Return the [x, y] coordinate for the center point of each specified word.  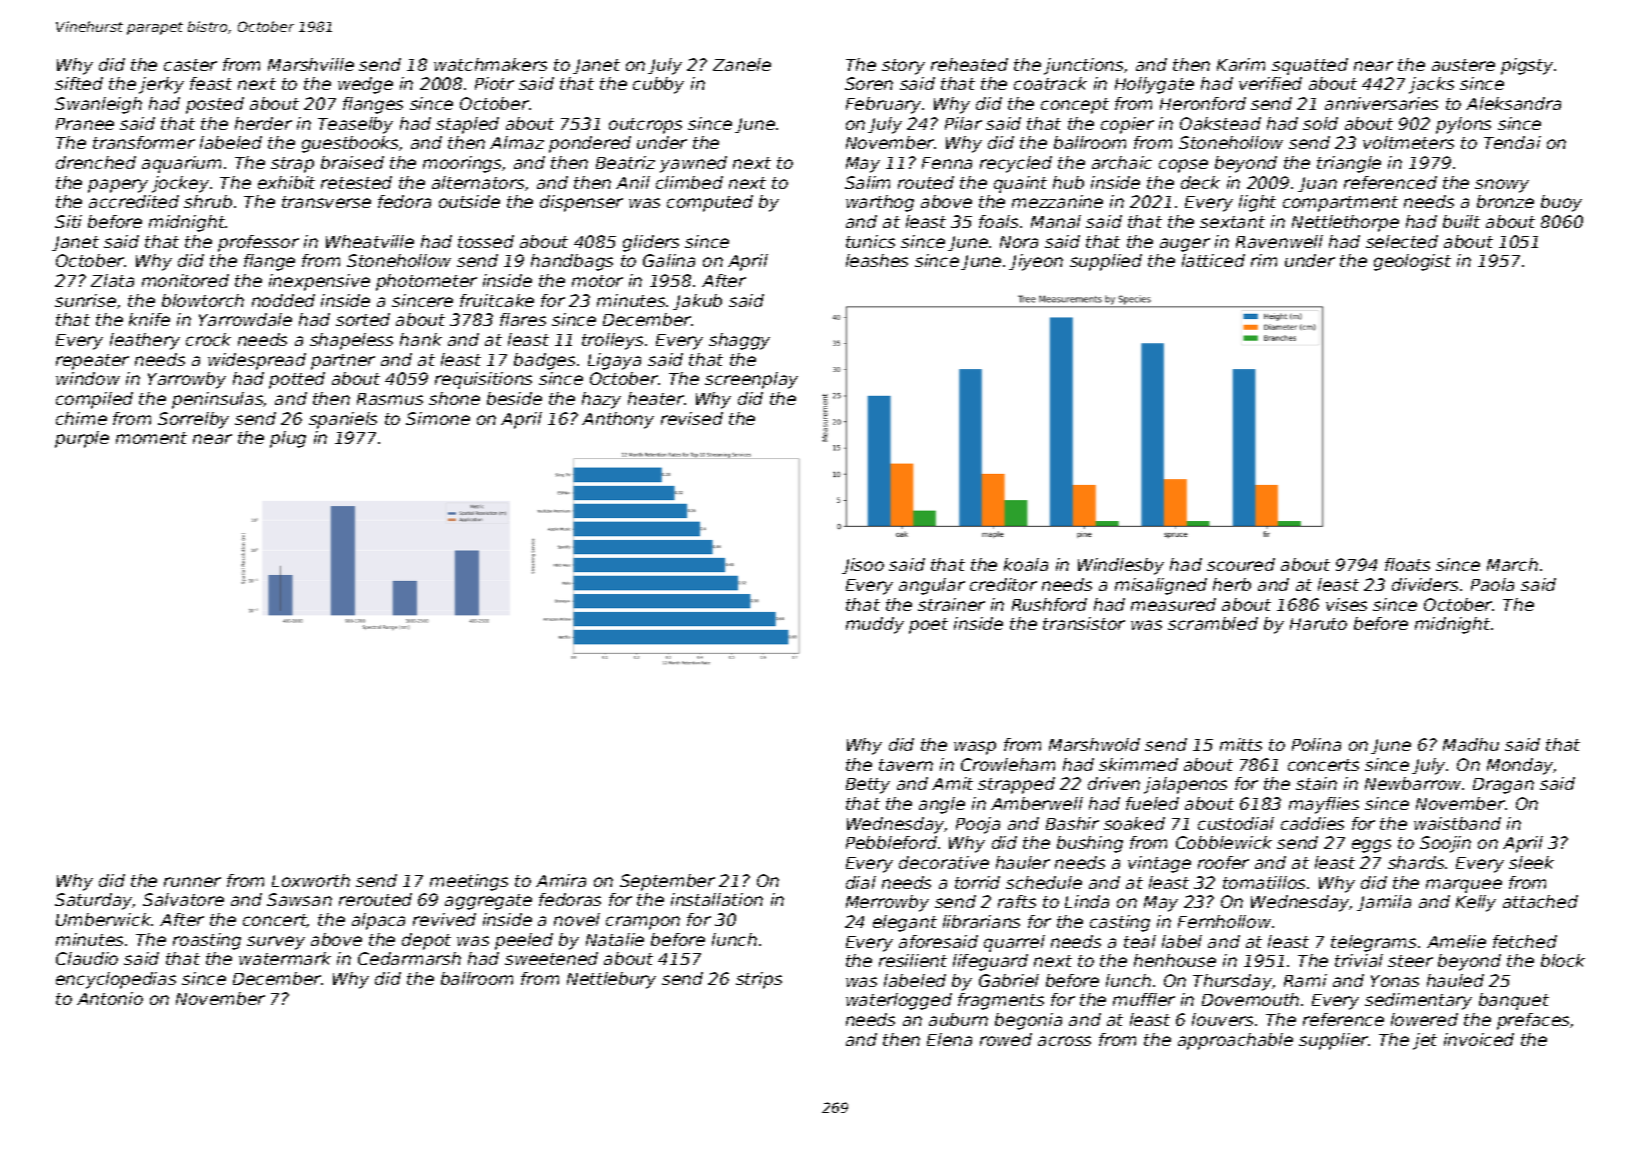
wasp [975, 748]
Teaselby [355, 125]
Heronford [1203, 103]
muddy [875, 625]
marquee [1464, 886]
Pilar [963, 123]
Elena [949, 1039]
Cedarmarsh [409, 958]
